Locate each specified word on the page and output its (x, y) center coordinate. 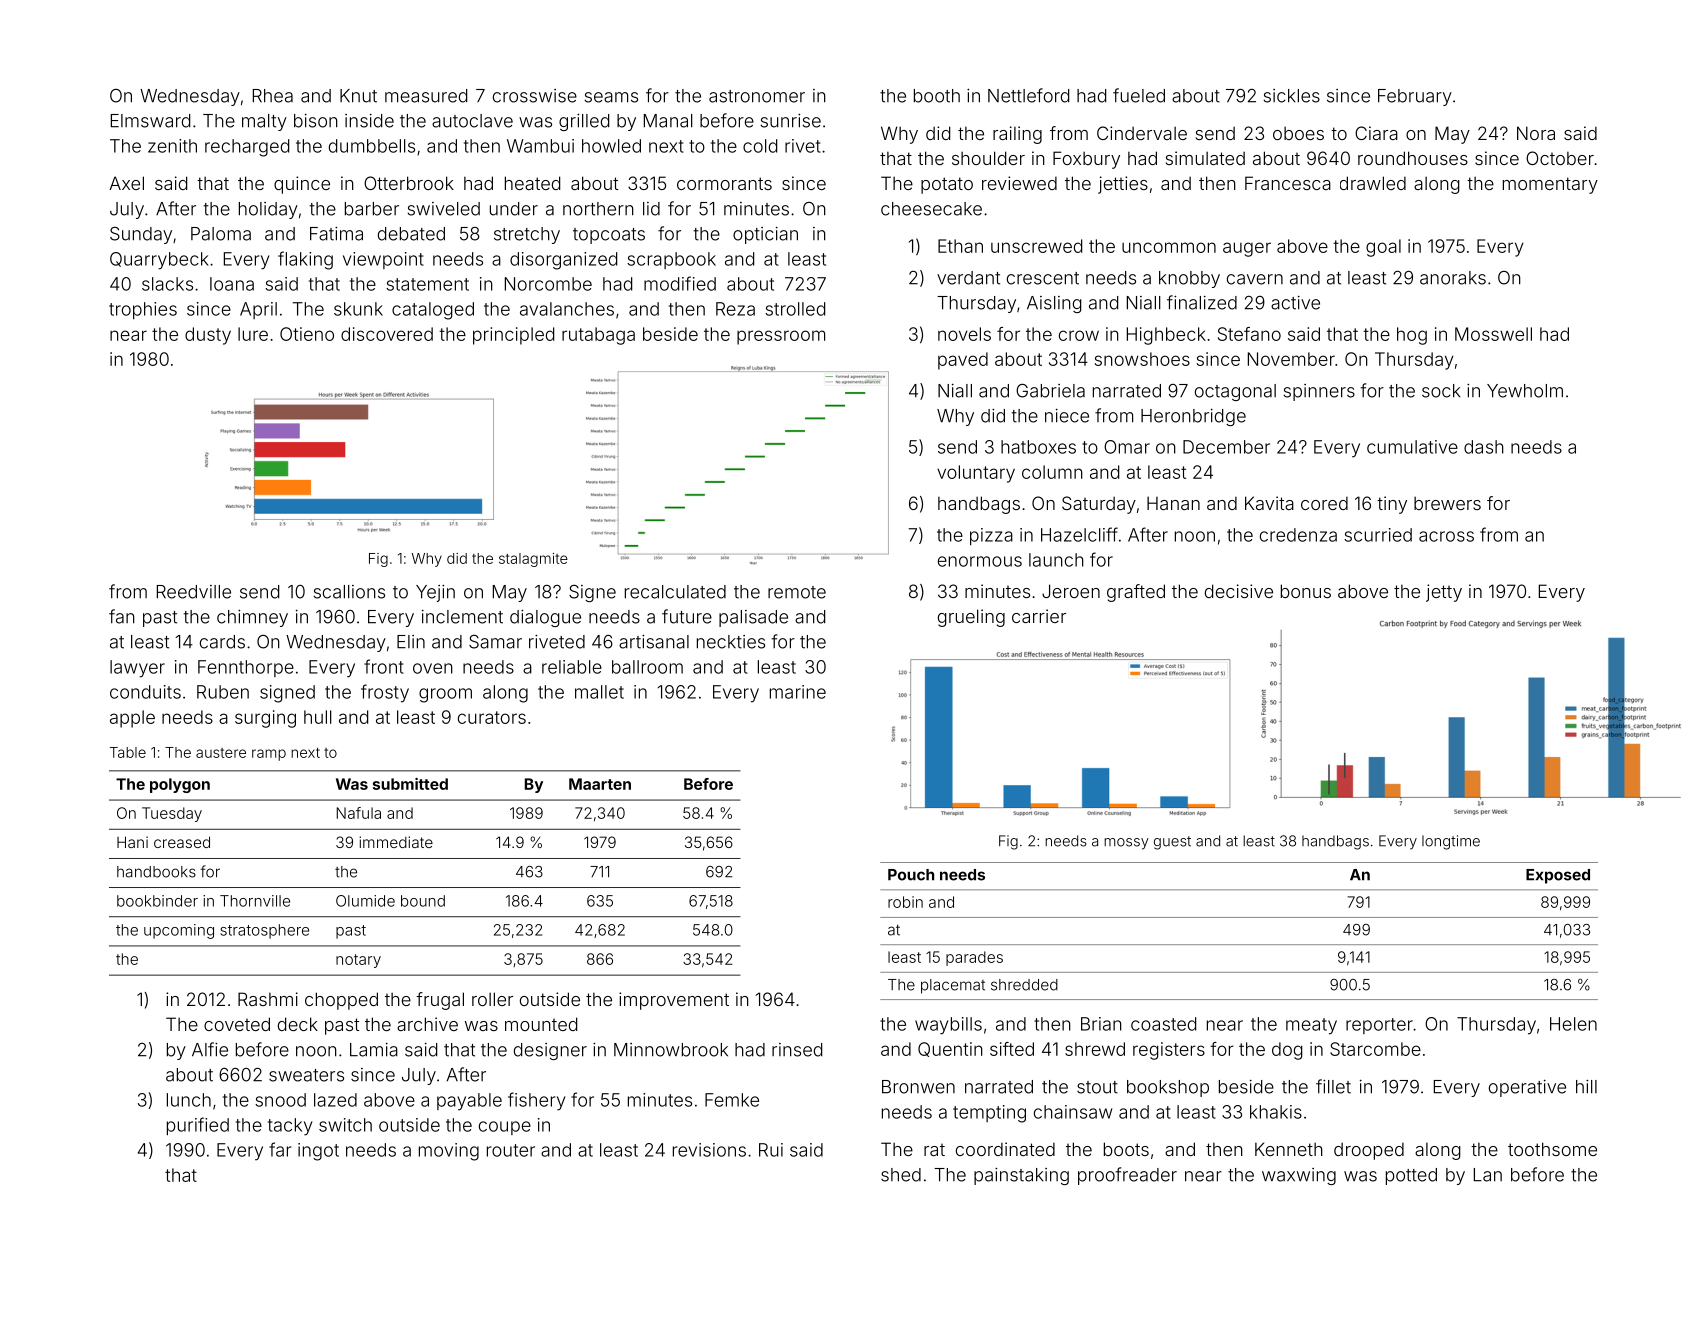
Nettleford (1028, 95)
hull (318, 717)
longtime (1451, 842)
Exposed (1558, 876)
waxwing (1299, 1176)
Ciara (1376, 133)
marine (798, 692)
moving (449, 1152)
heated (532, 183)
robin (905, 902)
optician (765, 235)
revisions (709, 1150)
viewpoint (383, 260)
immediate (396, 842)
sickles (1292, 96)
